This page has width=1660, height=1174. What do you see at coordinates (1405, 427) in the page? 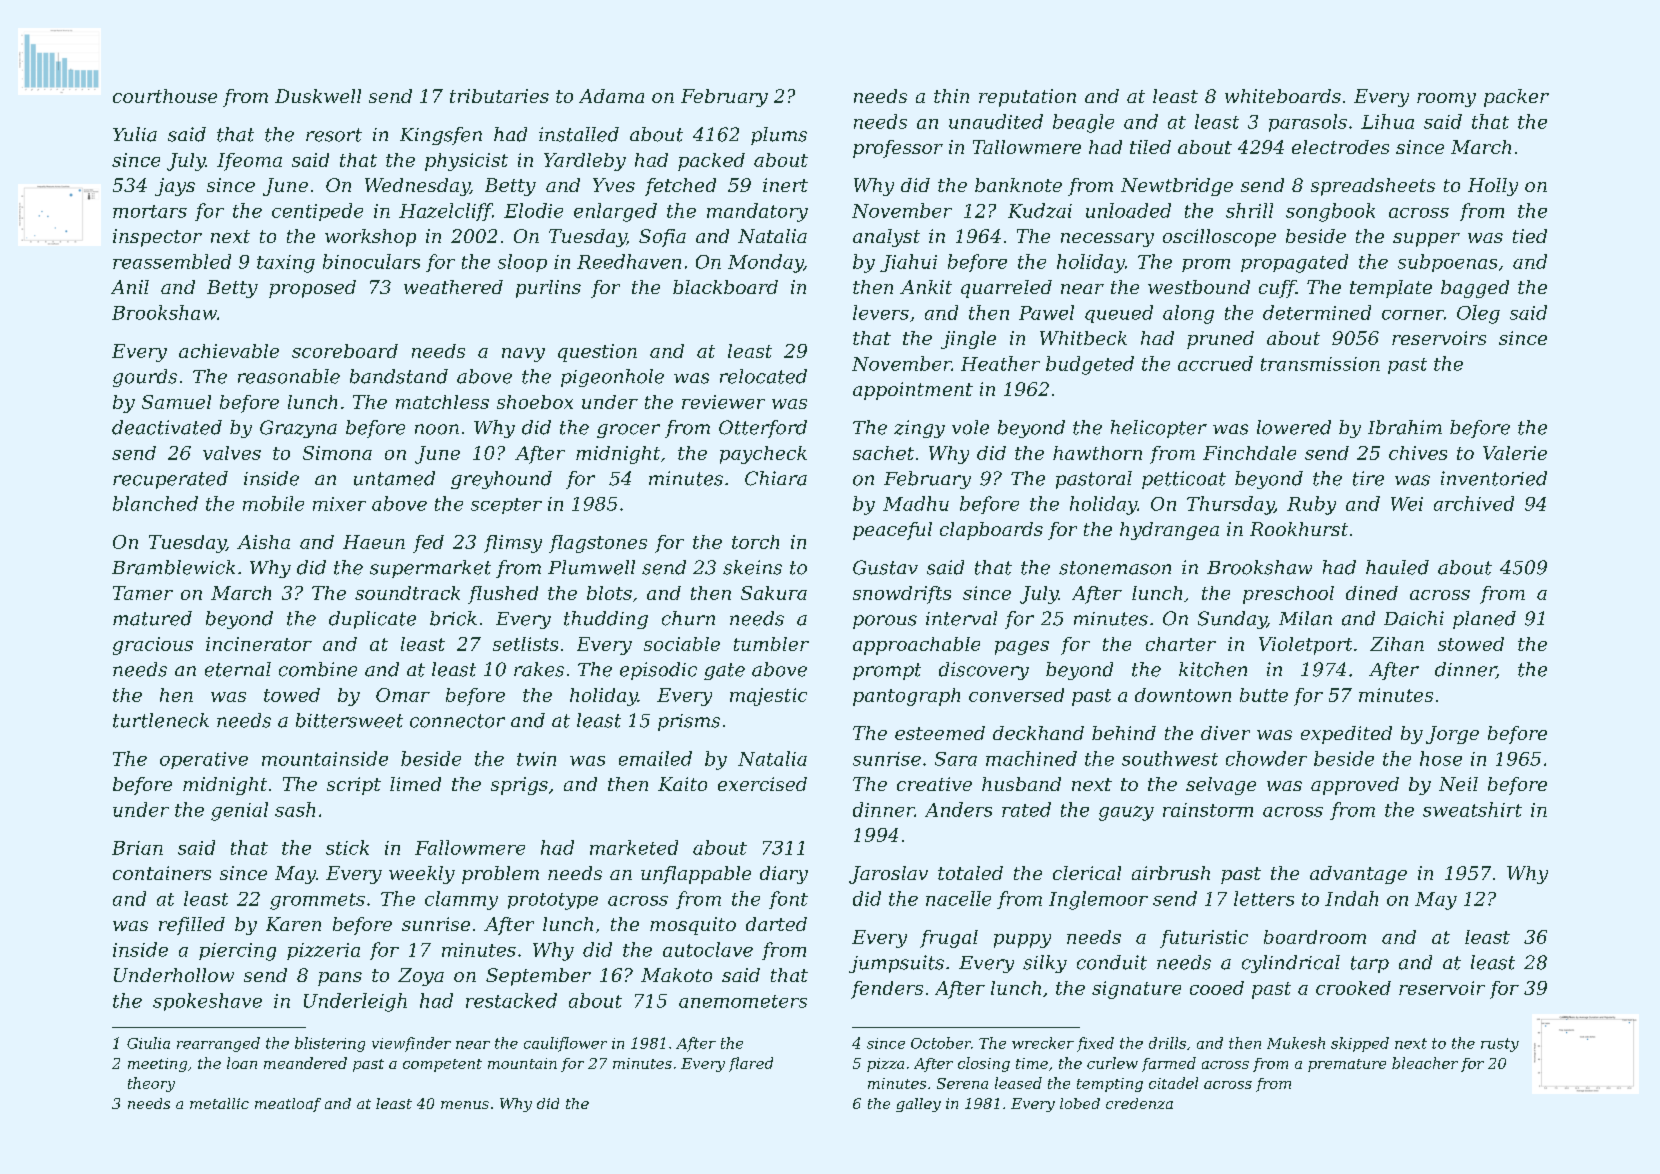
I see `Ibrahim` at bounding box center [1405, 427].
